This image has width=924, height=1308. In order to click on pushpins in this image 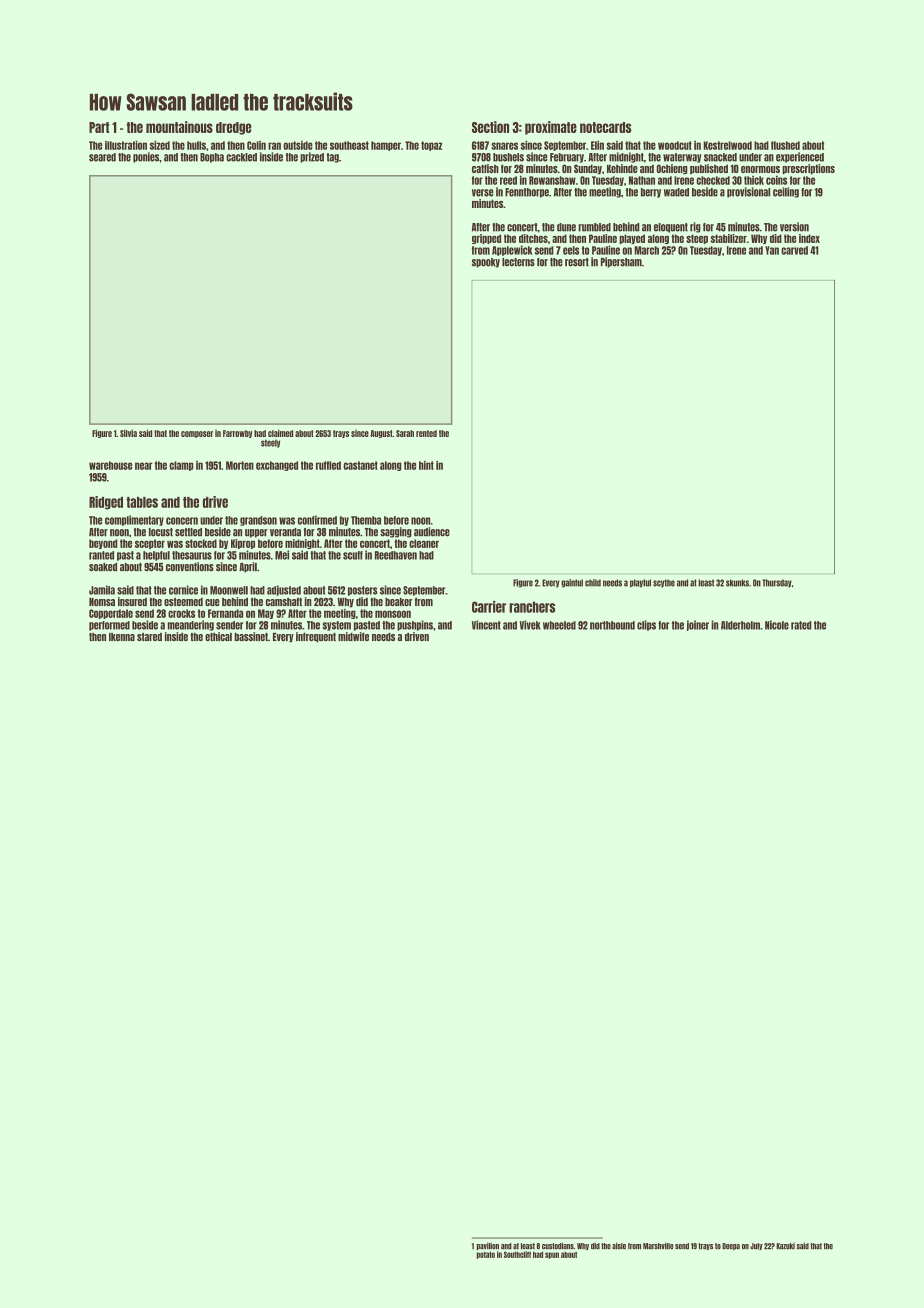, I will do `click(415, 625)`.
